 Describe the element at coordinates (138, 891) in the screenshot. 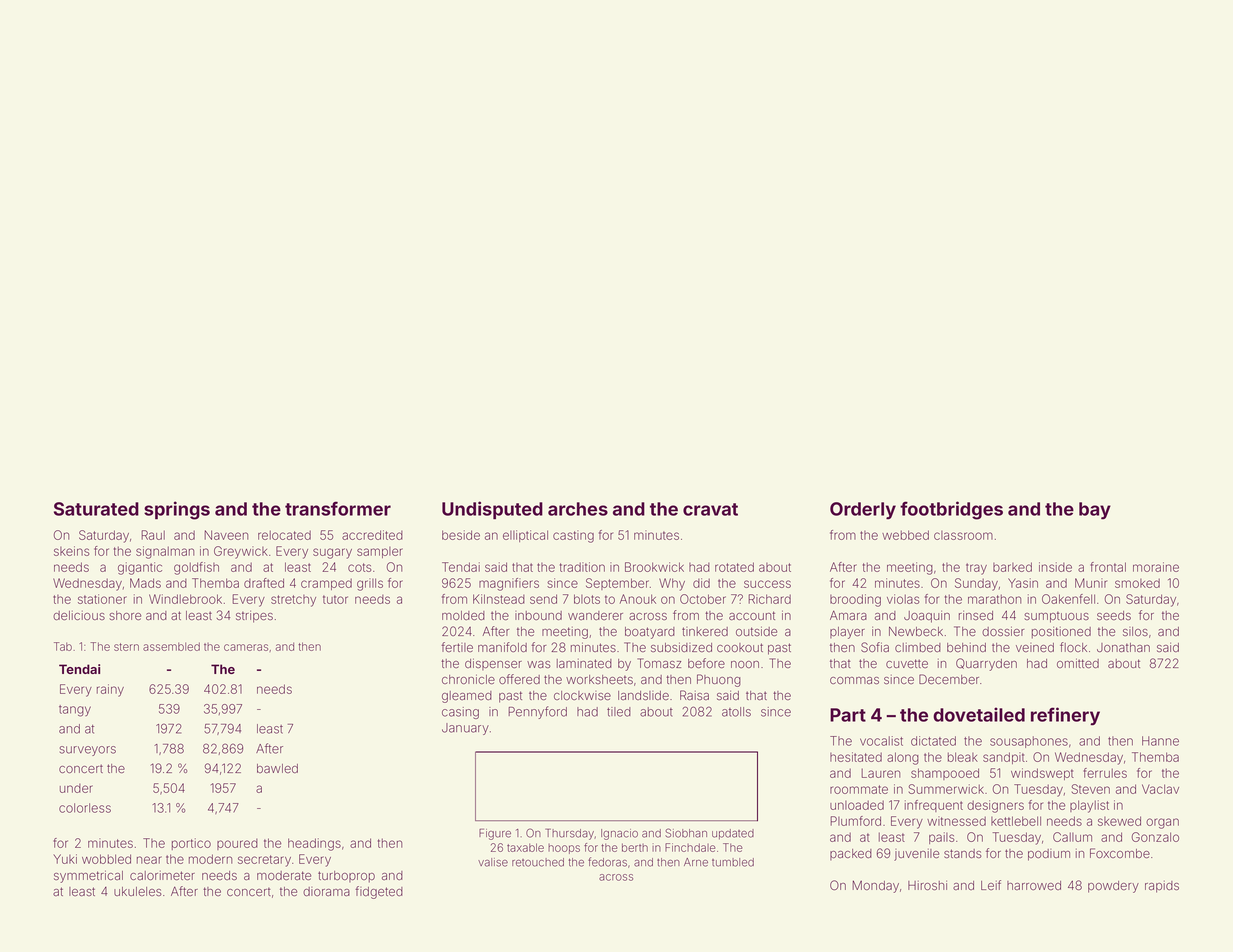

I see `ukuleles` at that location.
